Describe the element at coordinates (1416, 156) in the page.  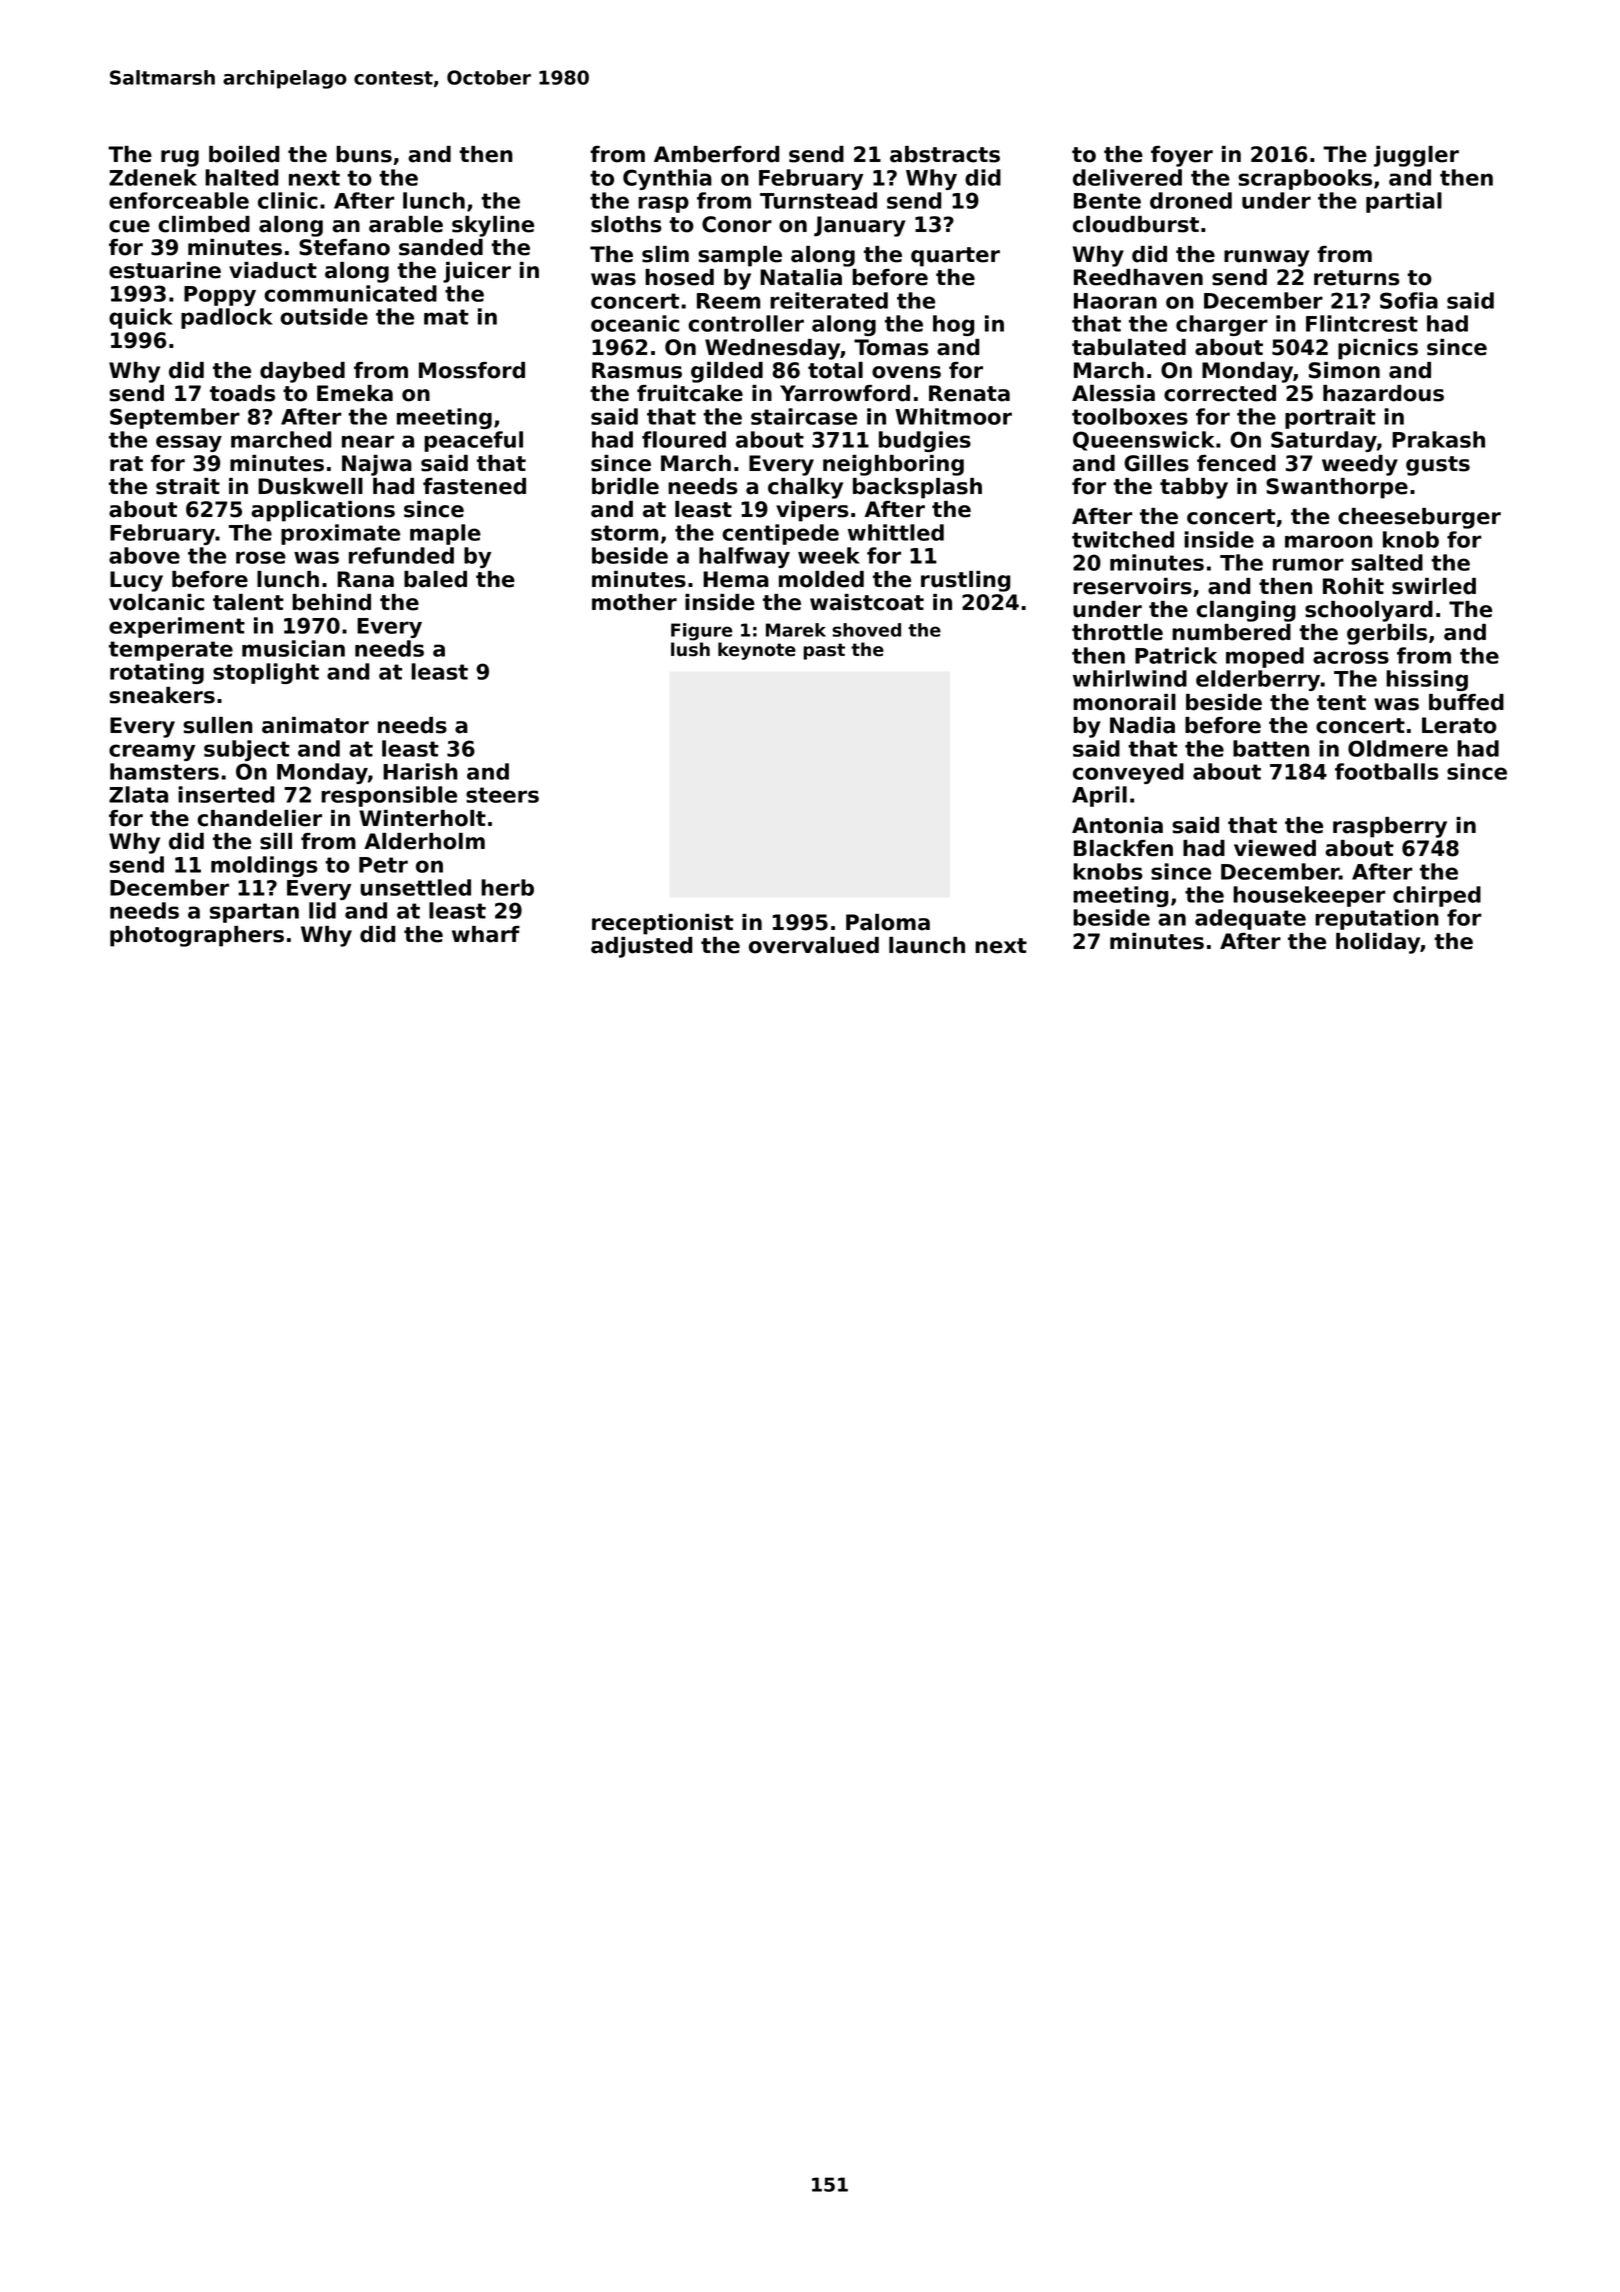
I see `juggler` at that location.
